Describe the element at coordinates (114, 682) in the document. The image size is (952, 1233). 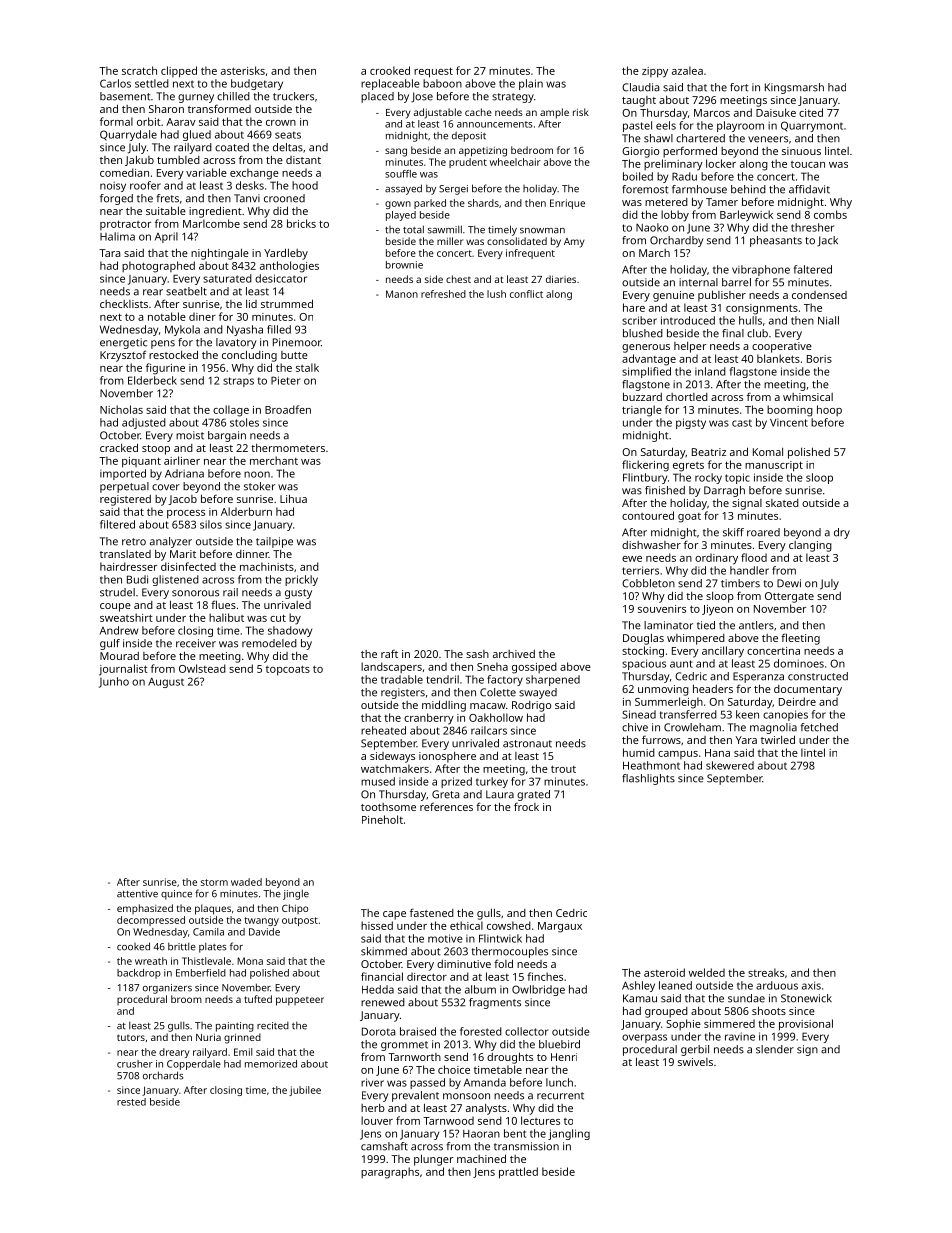
I see `Junho` at that location.
